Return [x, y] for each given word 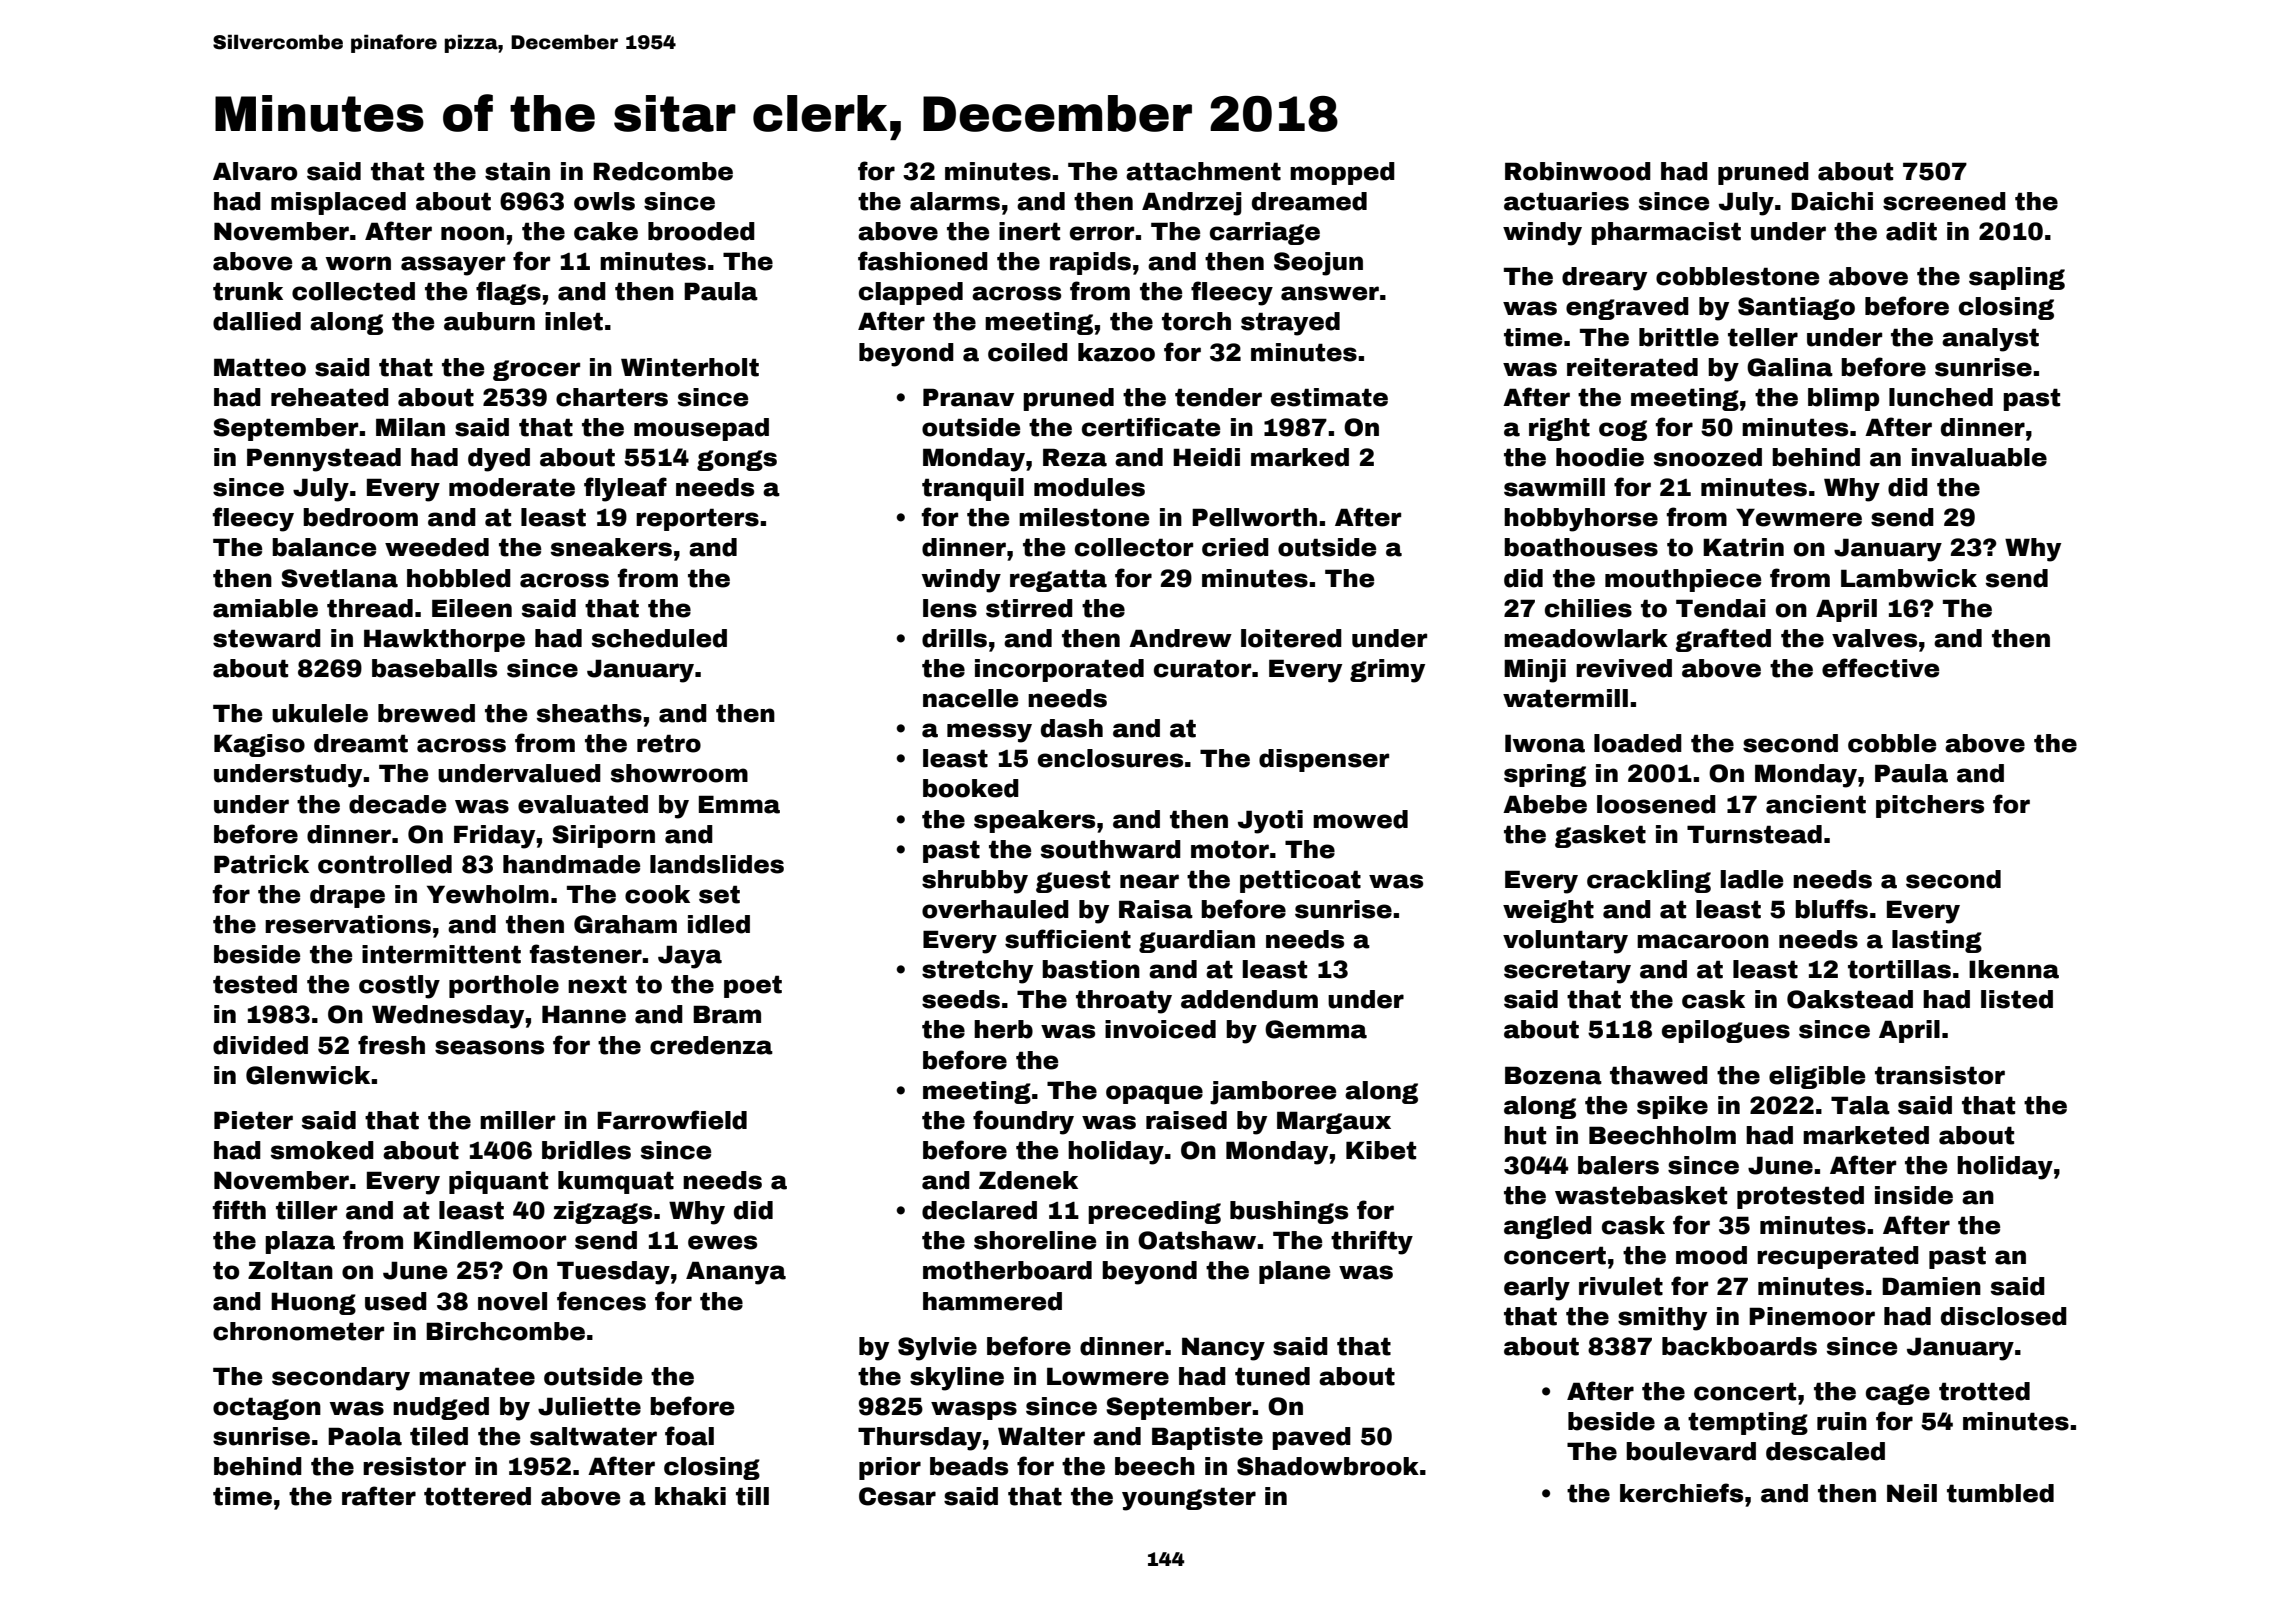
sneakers [611, 547]
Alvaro [255, 171]
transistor [1940, 1075]
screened [1944, 201]
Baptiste [1207, 1438]
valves [1874, 638]
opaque [1154, 1094]
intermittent [441, 954]
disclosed [2004, 1316]
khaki [690, 1496]
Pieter [253, 1120]
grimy [1387, 671]
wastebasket [1641, 1195]
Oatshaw [1197, 1240]
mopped [1342, 173]
